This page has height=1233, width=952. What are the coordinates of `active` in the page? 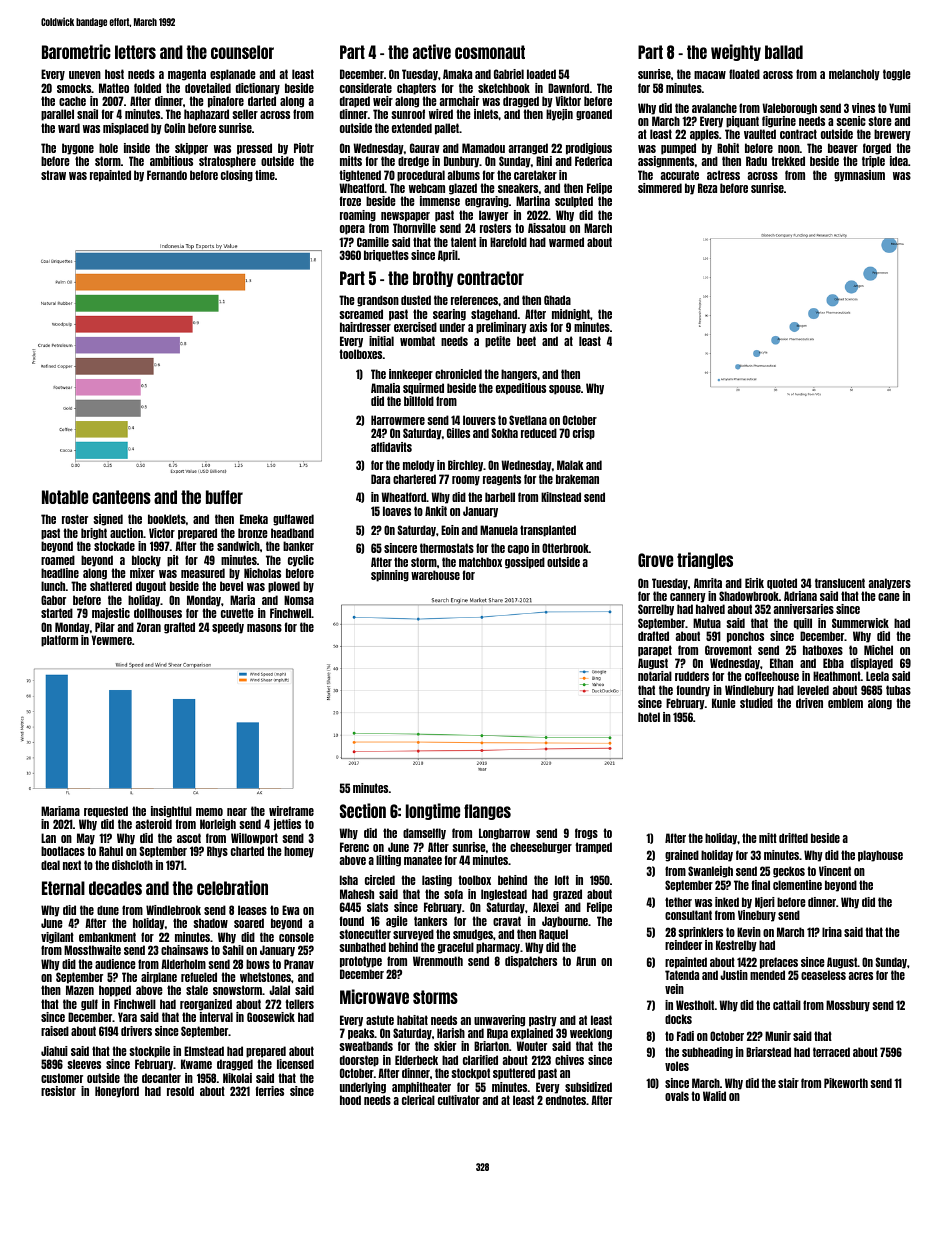 It's located at (432, 51).
